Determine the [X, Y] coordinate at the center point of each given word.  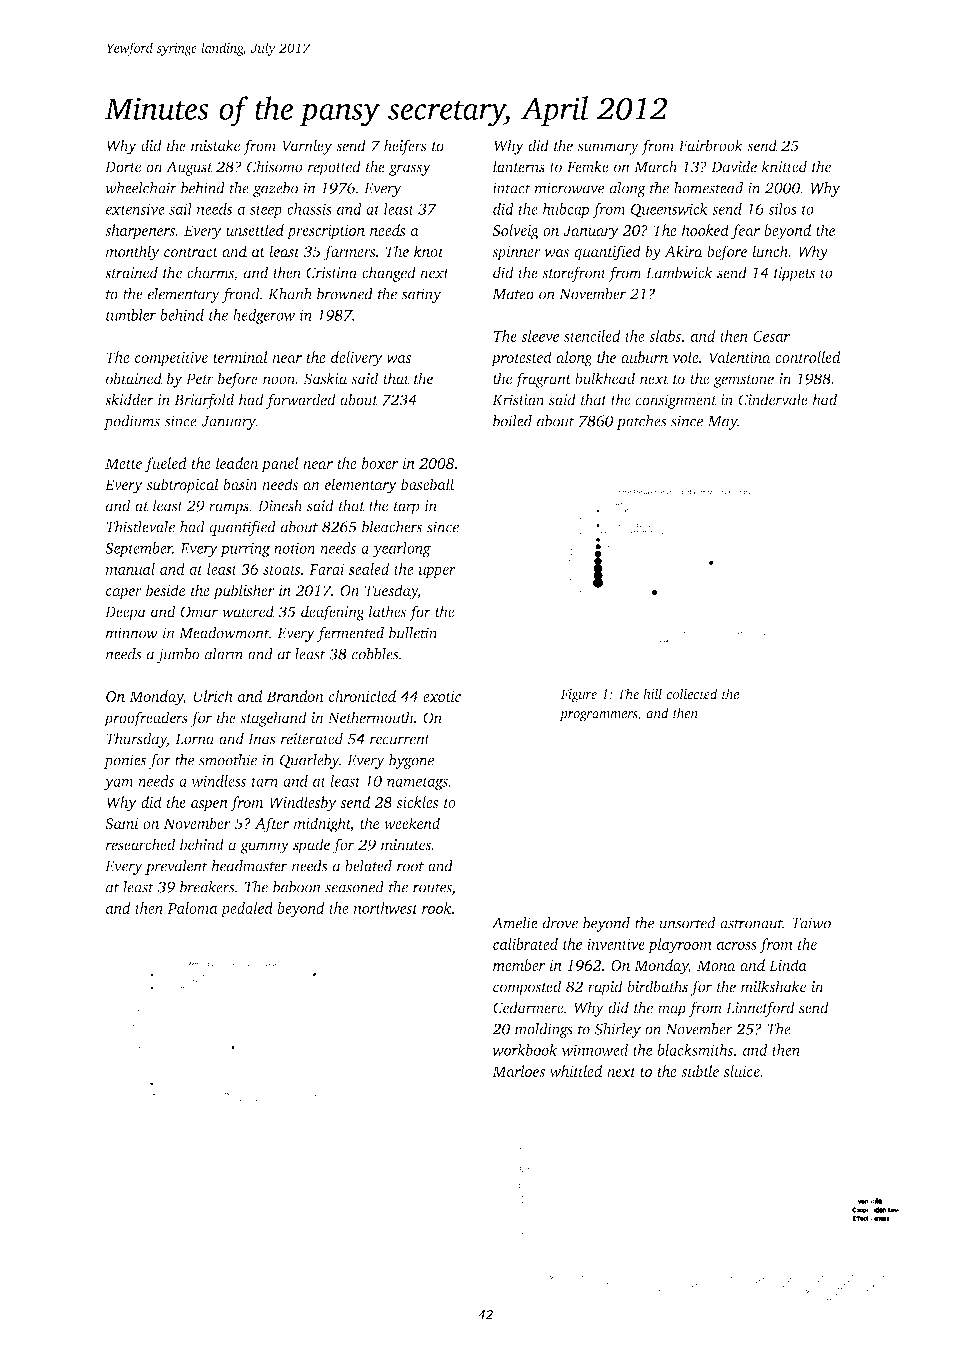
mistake [215, 145]
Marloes [518, 1071]
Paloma [192, 908]
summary [608, 149]
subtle [700, 1071]
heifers [405, 147]
